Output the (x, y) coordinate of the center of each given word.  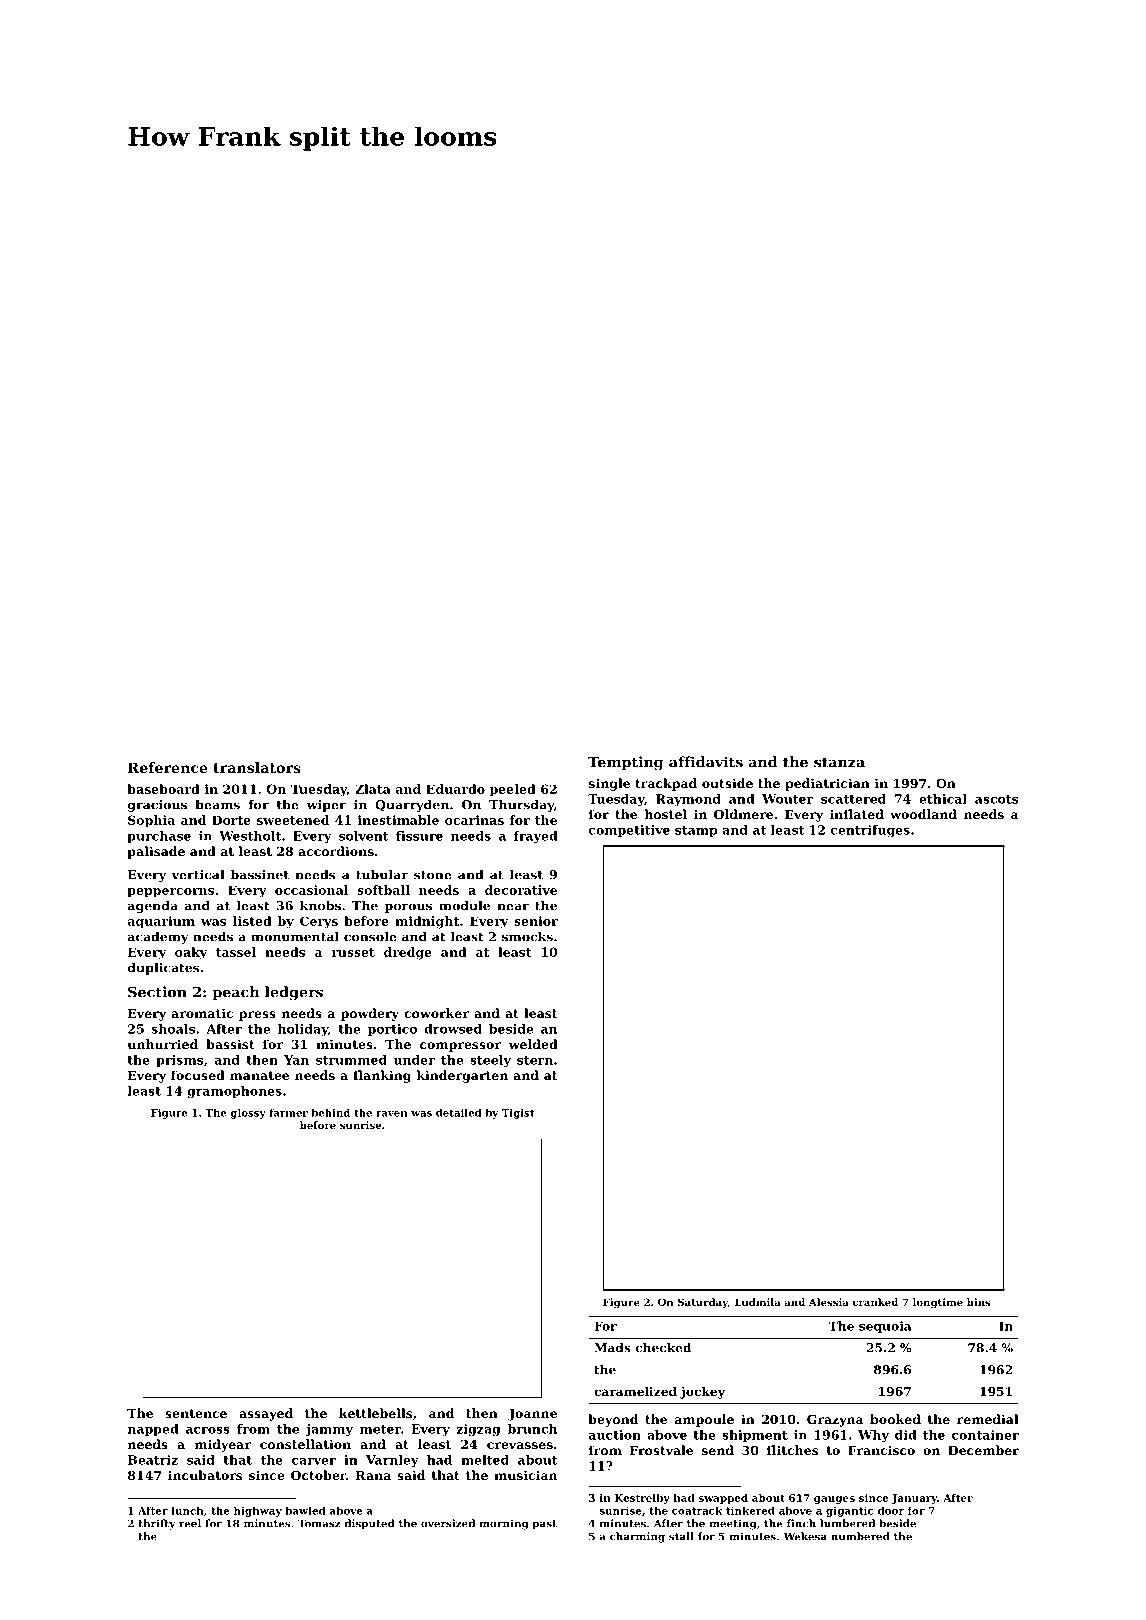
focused (198, 1075)
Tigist (518, 1114)
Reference (168, 767)
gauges (834, 1500)
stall (681, 1536)
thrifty (157, 1524)
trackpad (666, 784)
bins (978, 1302)
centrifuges (870, 831)
